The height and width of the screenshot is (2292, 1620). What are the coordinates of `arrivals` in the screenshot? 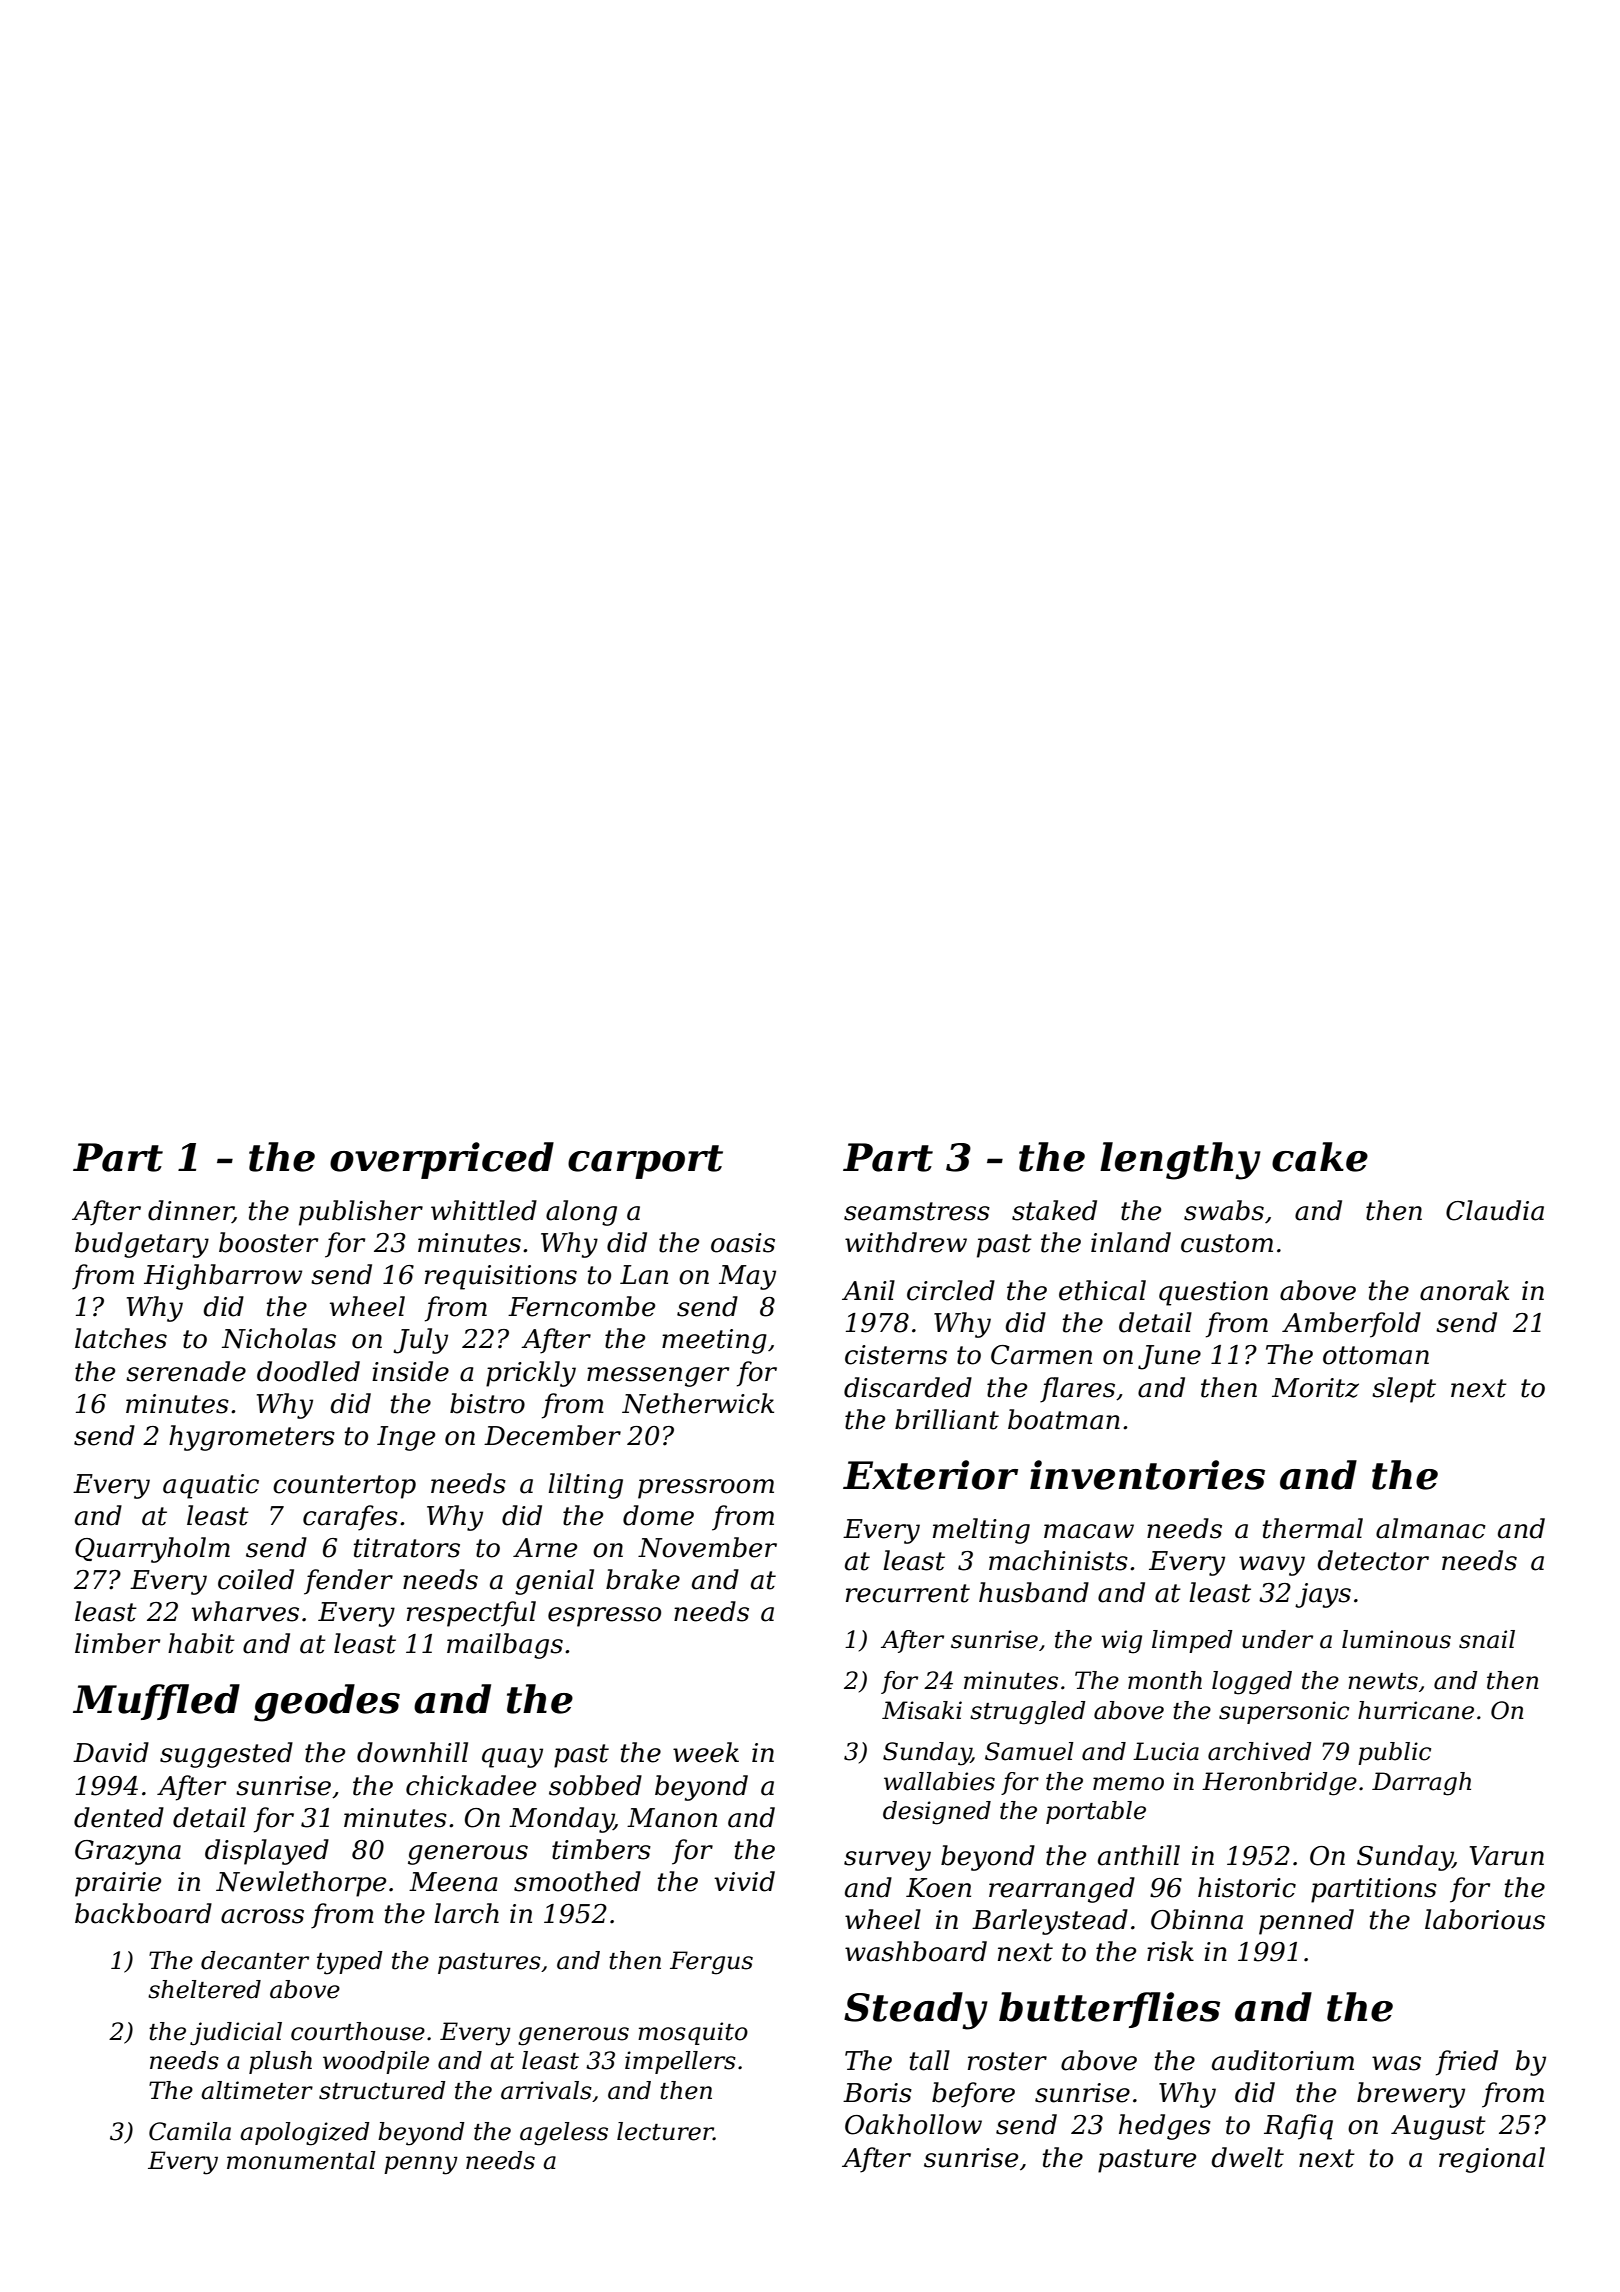 It's located at (546, 2090).
